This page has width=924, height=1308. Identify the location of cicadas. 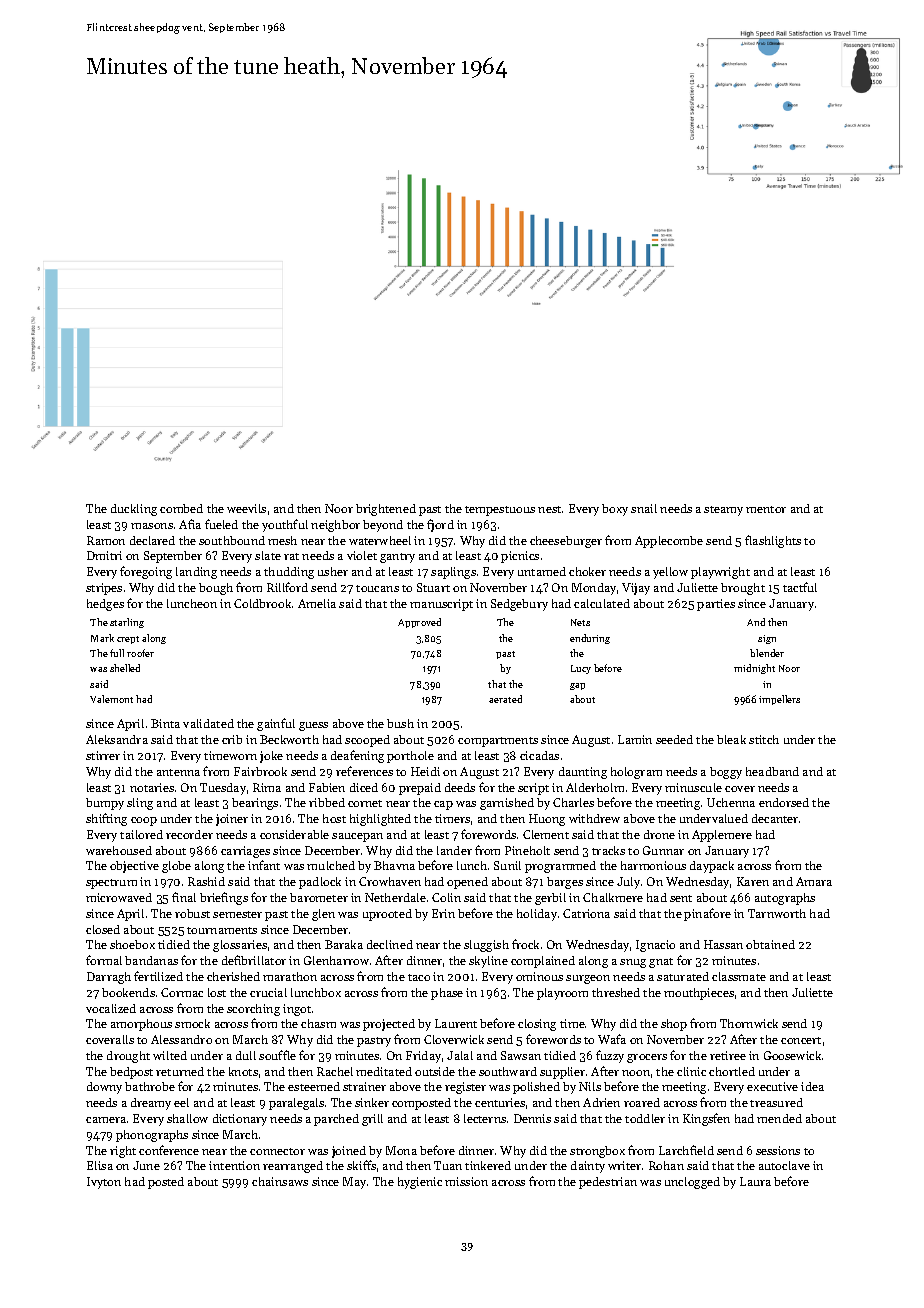
(539, 755).
